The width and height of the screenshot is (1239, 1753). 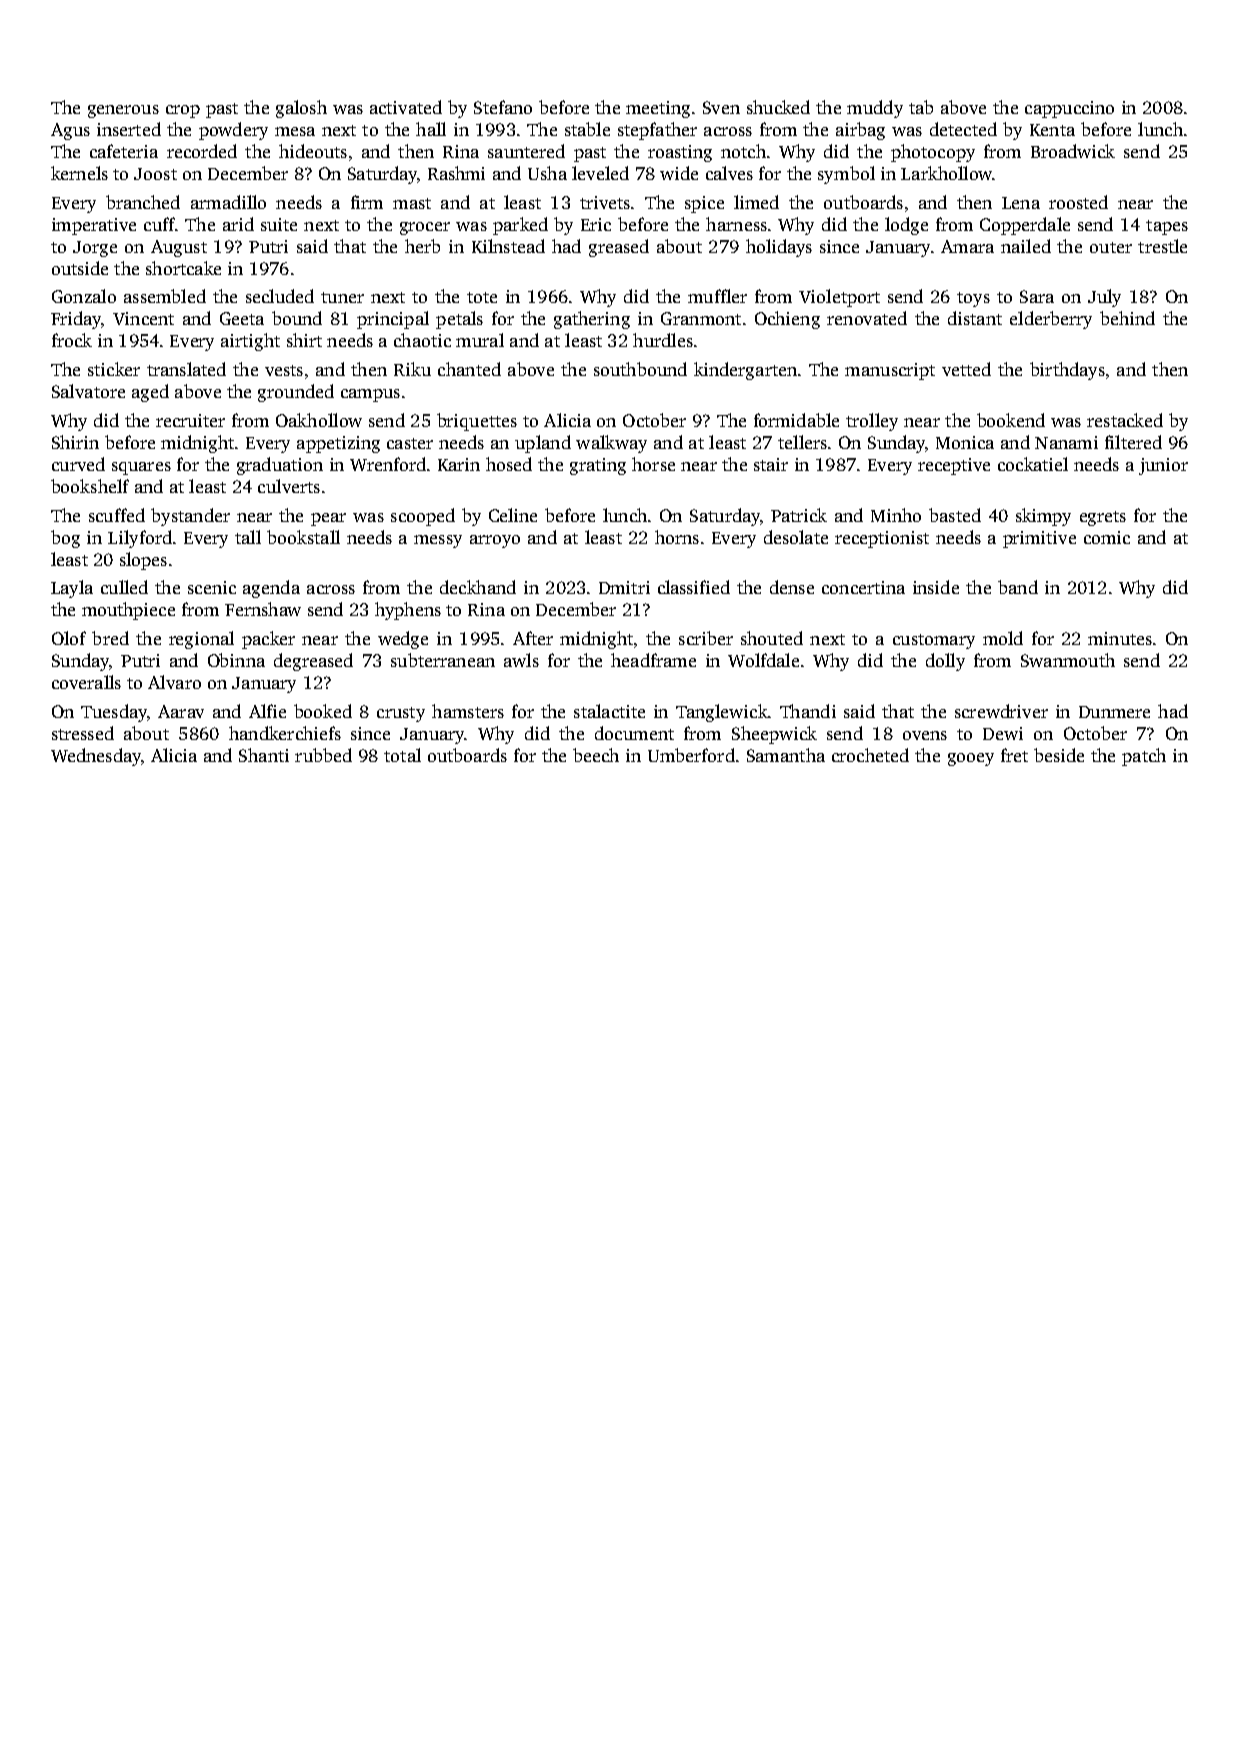 What do you see at coordinates (533, 638) in the screenshot?
I see `After` at bounding box center [533, 638].
